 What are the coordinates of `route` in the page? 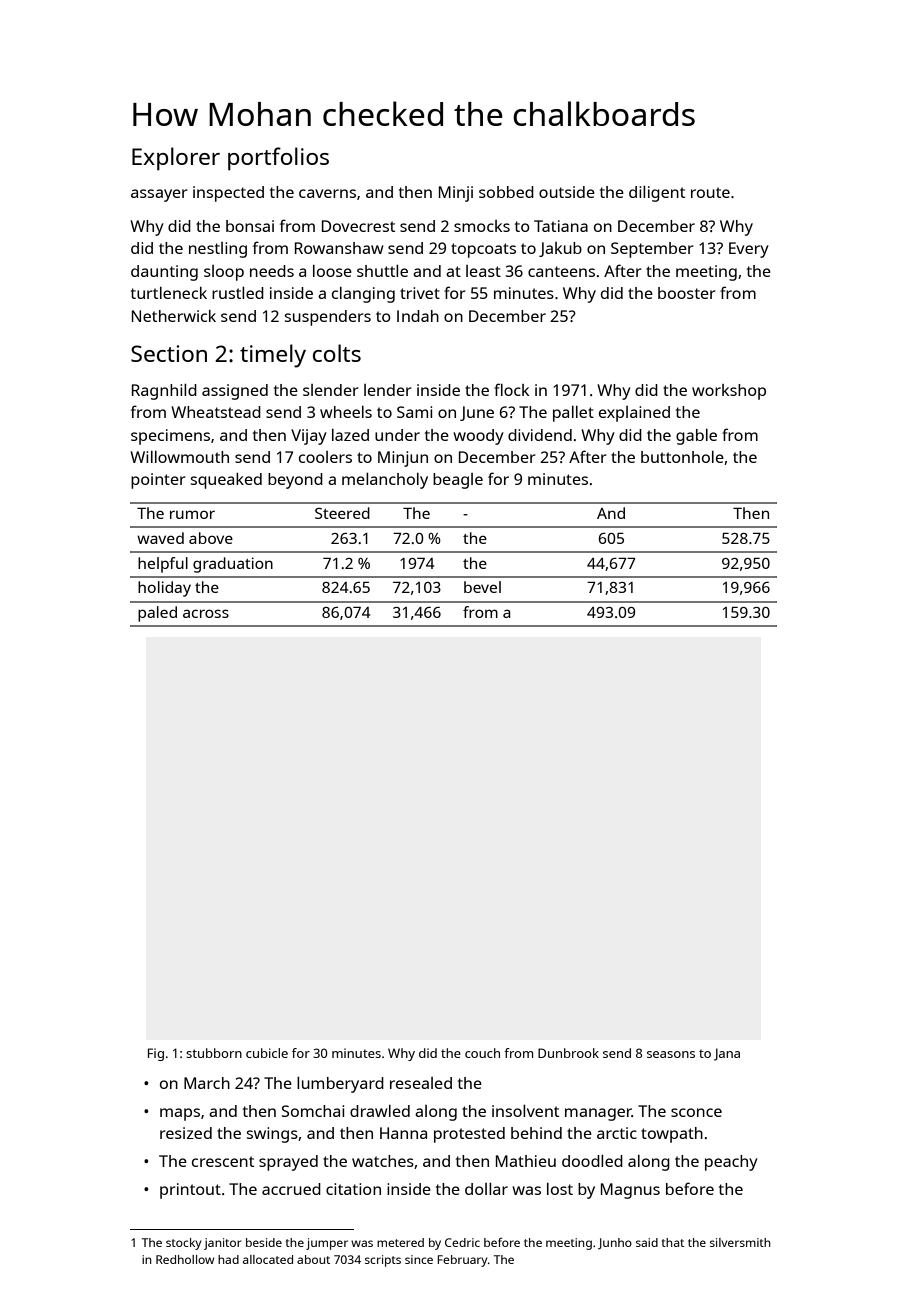 It's located at (710, 192).
